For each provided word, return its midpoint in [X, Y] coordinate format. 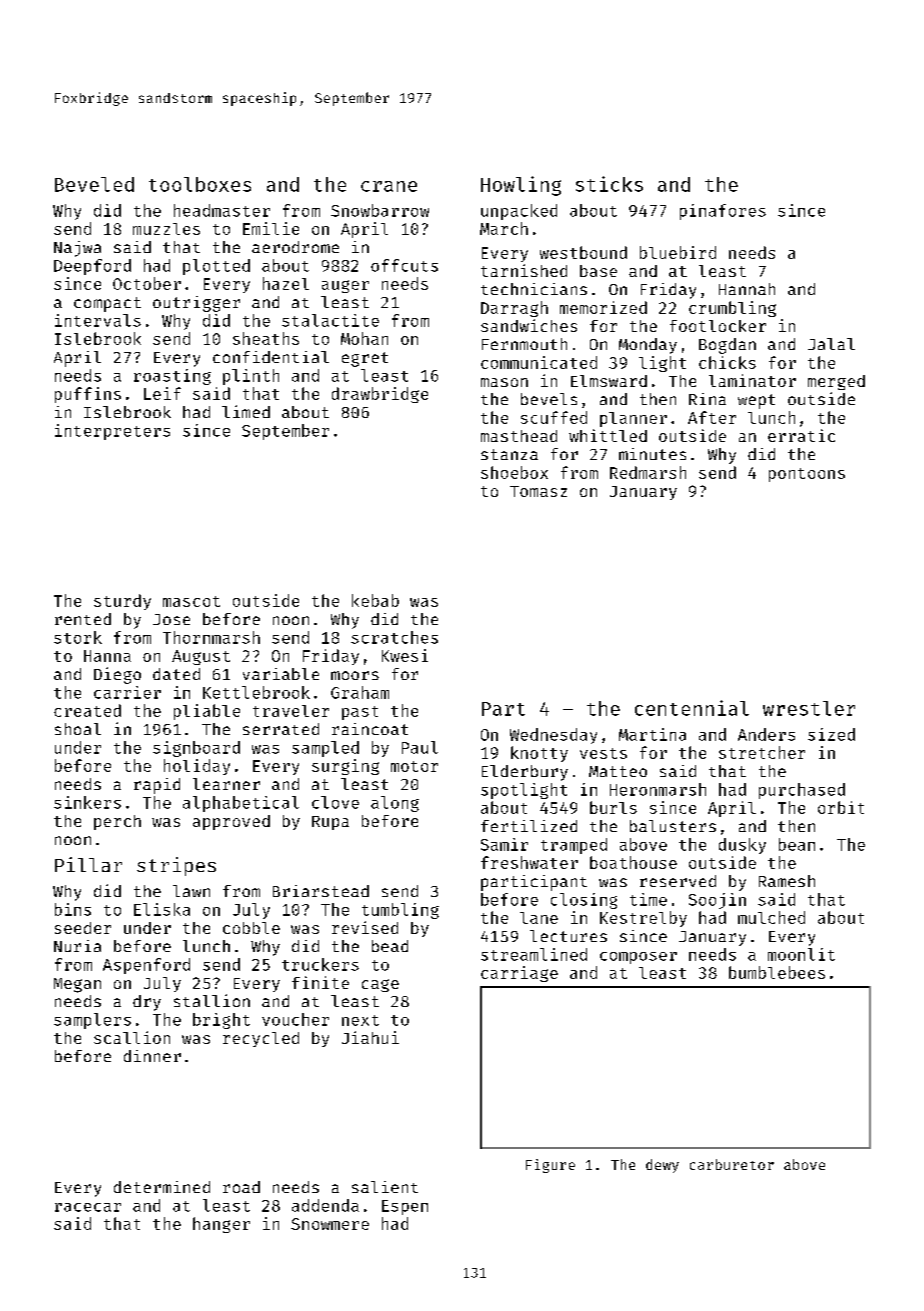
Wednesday [553, 736]
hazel [286, 283]
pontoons [807, 475]
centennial [692, 708]
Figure [550, 1166]
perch [117, 822]
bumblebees [777, 972]
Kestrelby [643, 919]
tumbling [400, 911]
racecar [88, 1207]
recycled [261, 1039]
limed [246, 411]
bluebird [678, 252]
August [201, 657]
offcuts [404, 265]
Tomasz [538, 491]
